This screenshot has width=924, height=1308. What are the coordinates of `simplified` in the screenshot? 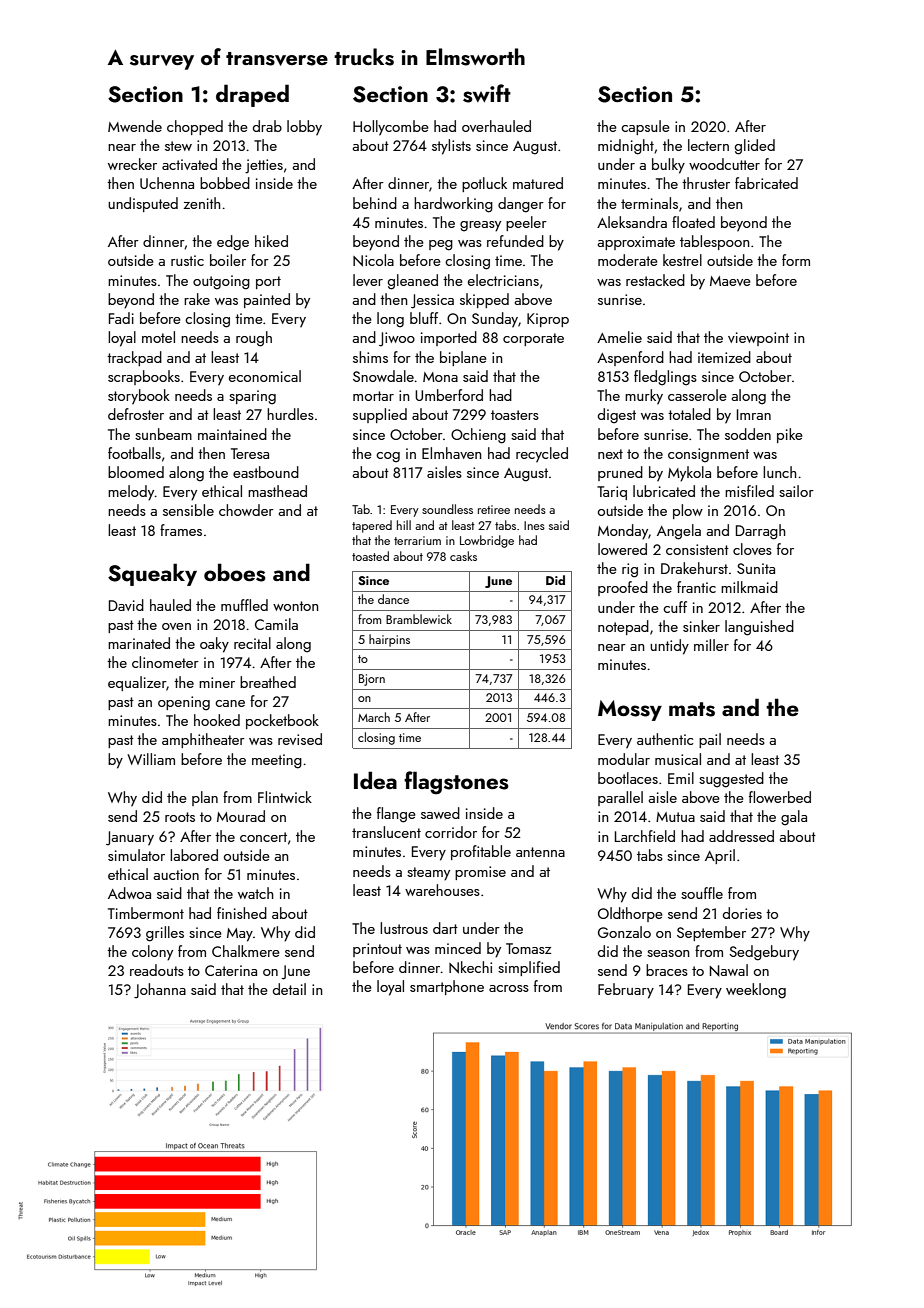 It's located at (529, 968).
